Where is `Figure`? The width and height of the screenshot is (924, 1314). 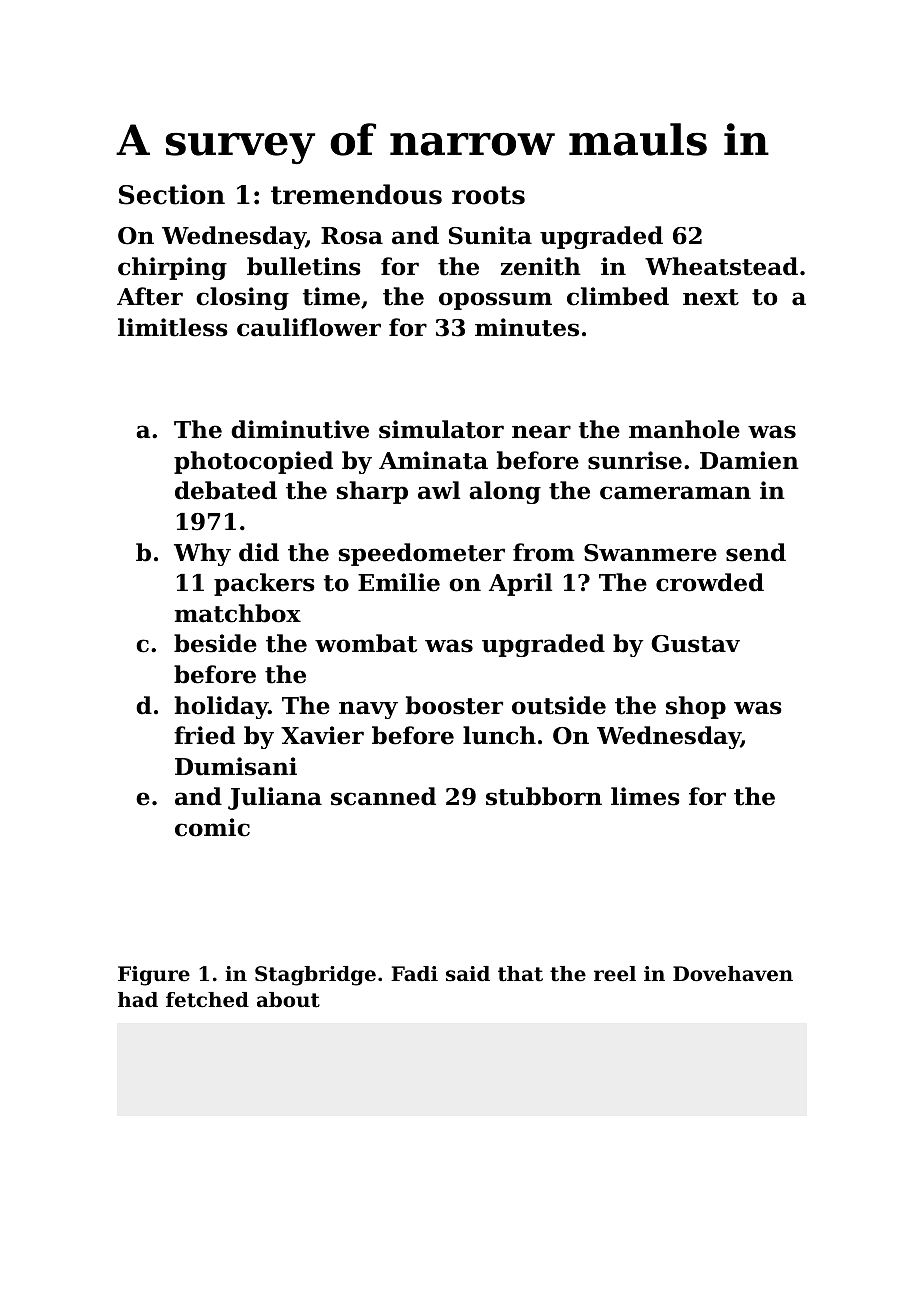 Figure is located at coordinates (154, 976).
